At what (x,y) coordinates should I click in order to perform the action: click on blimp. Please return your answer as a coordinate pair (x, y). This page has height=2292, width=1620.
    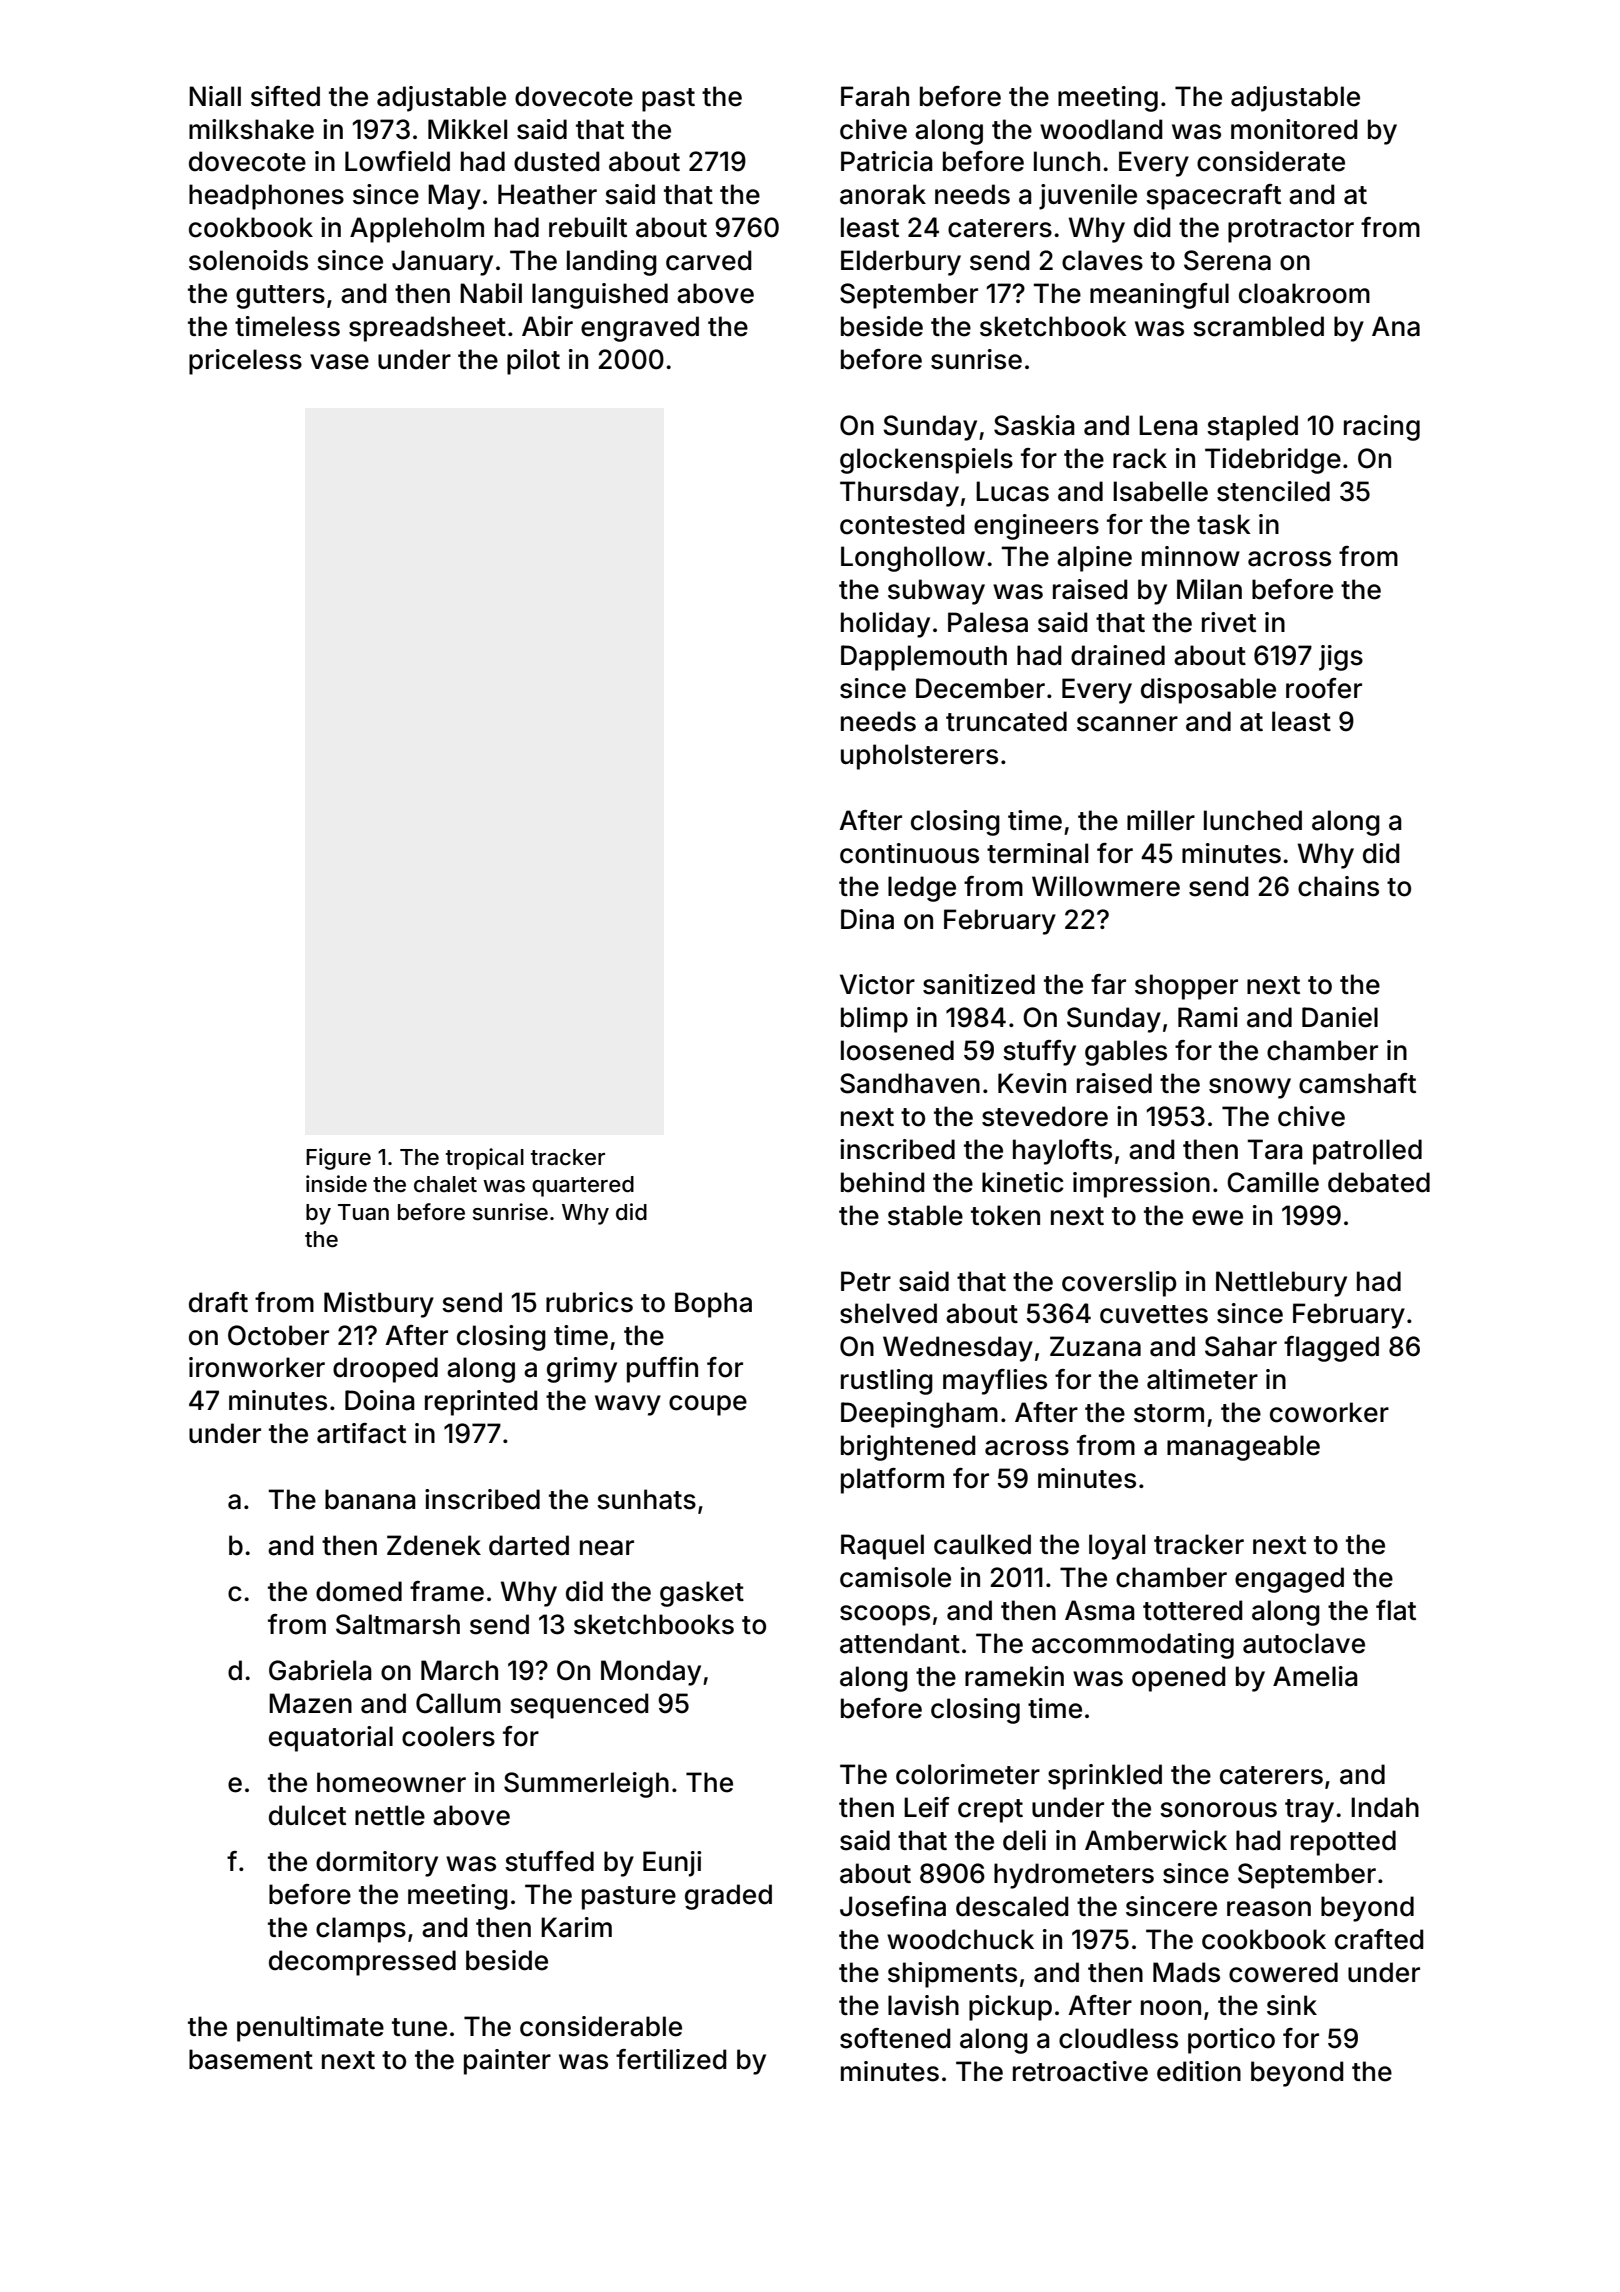
    Looking at the image, I should click on (874, 1020).
